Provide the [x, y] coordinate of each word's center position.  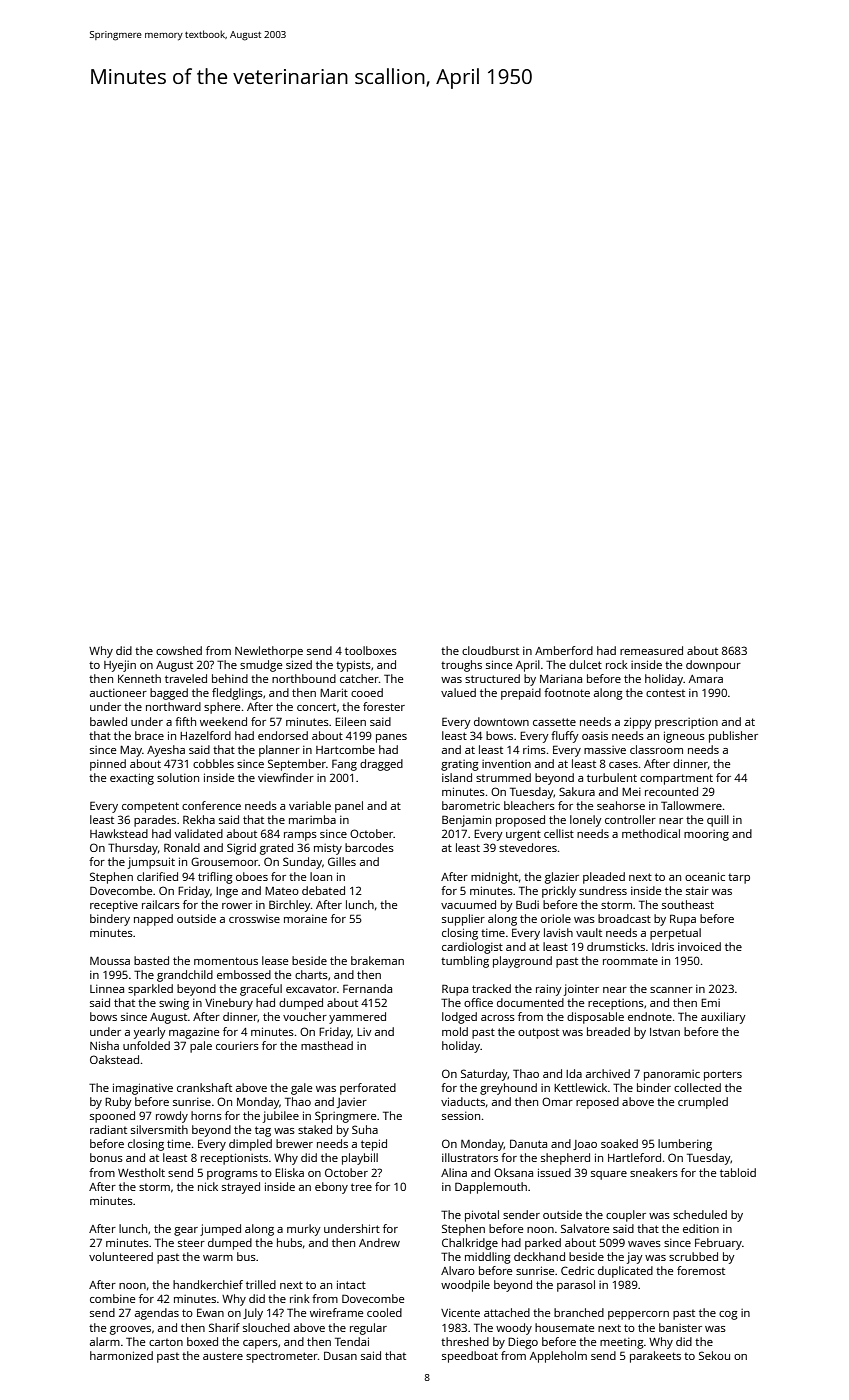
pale [201, 1047]
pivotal [482, 1216]
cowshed [179, 650]
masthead [327, 1045]
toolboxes [371, 650]
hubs [289, 1242]
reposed [597, 1103]
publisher [733, 737]
